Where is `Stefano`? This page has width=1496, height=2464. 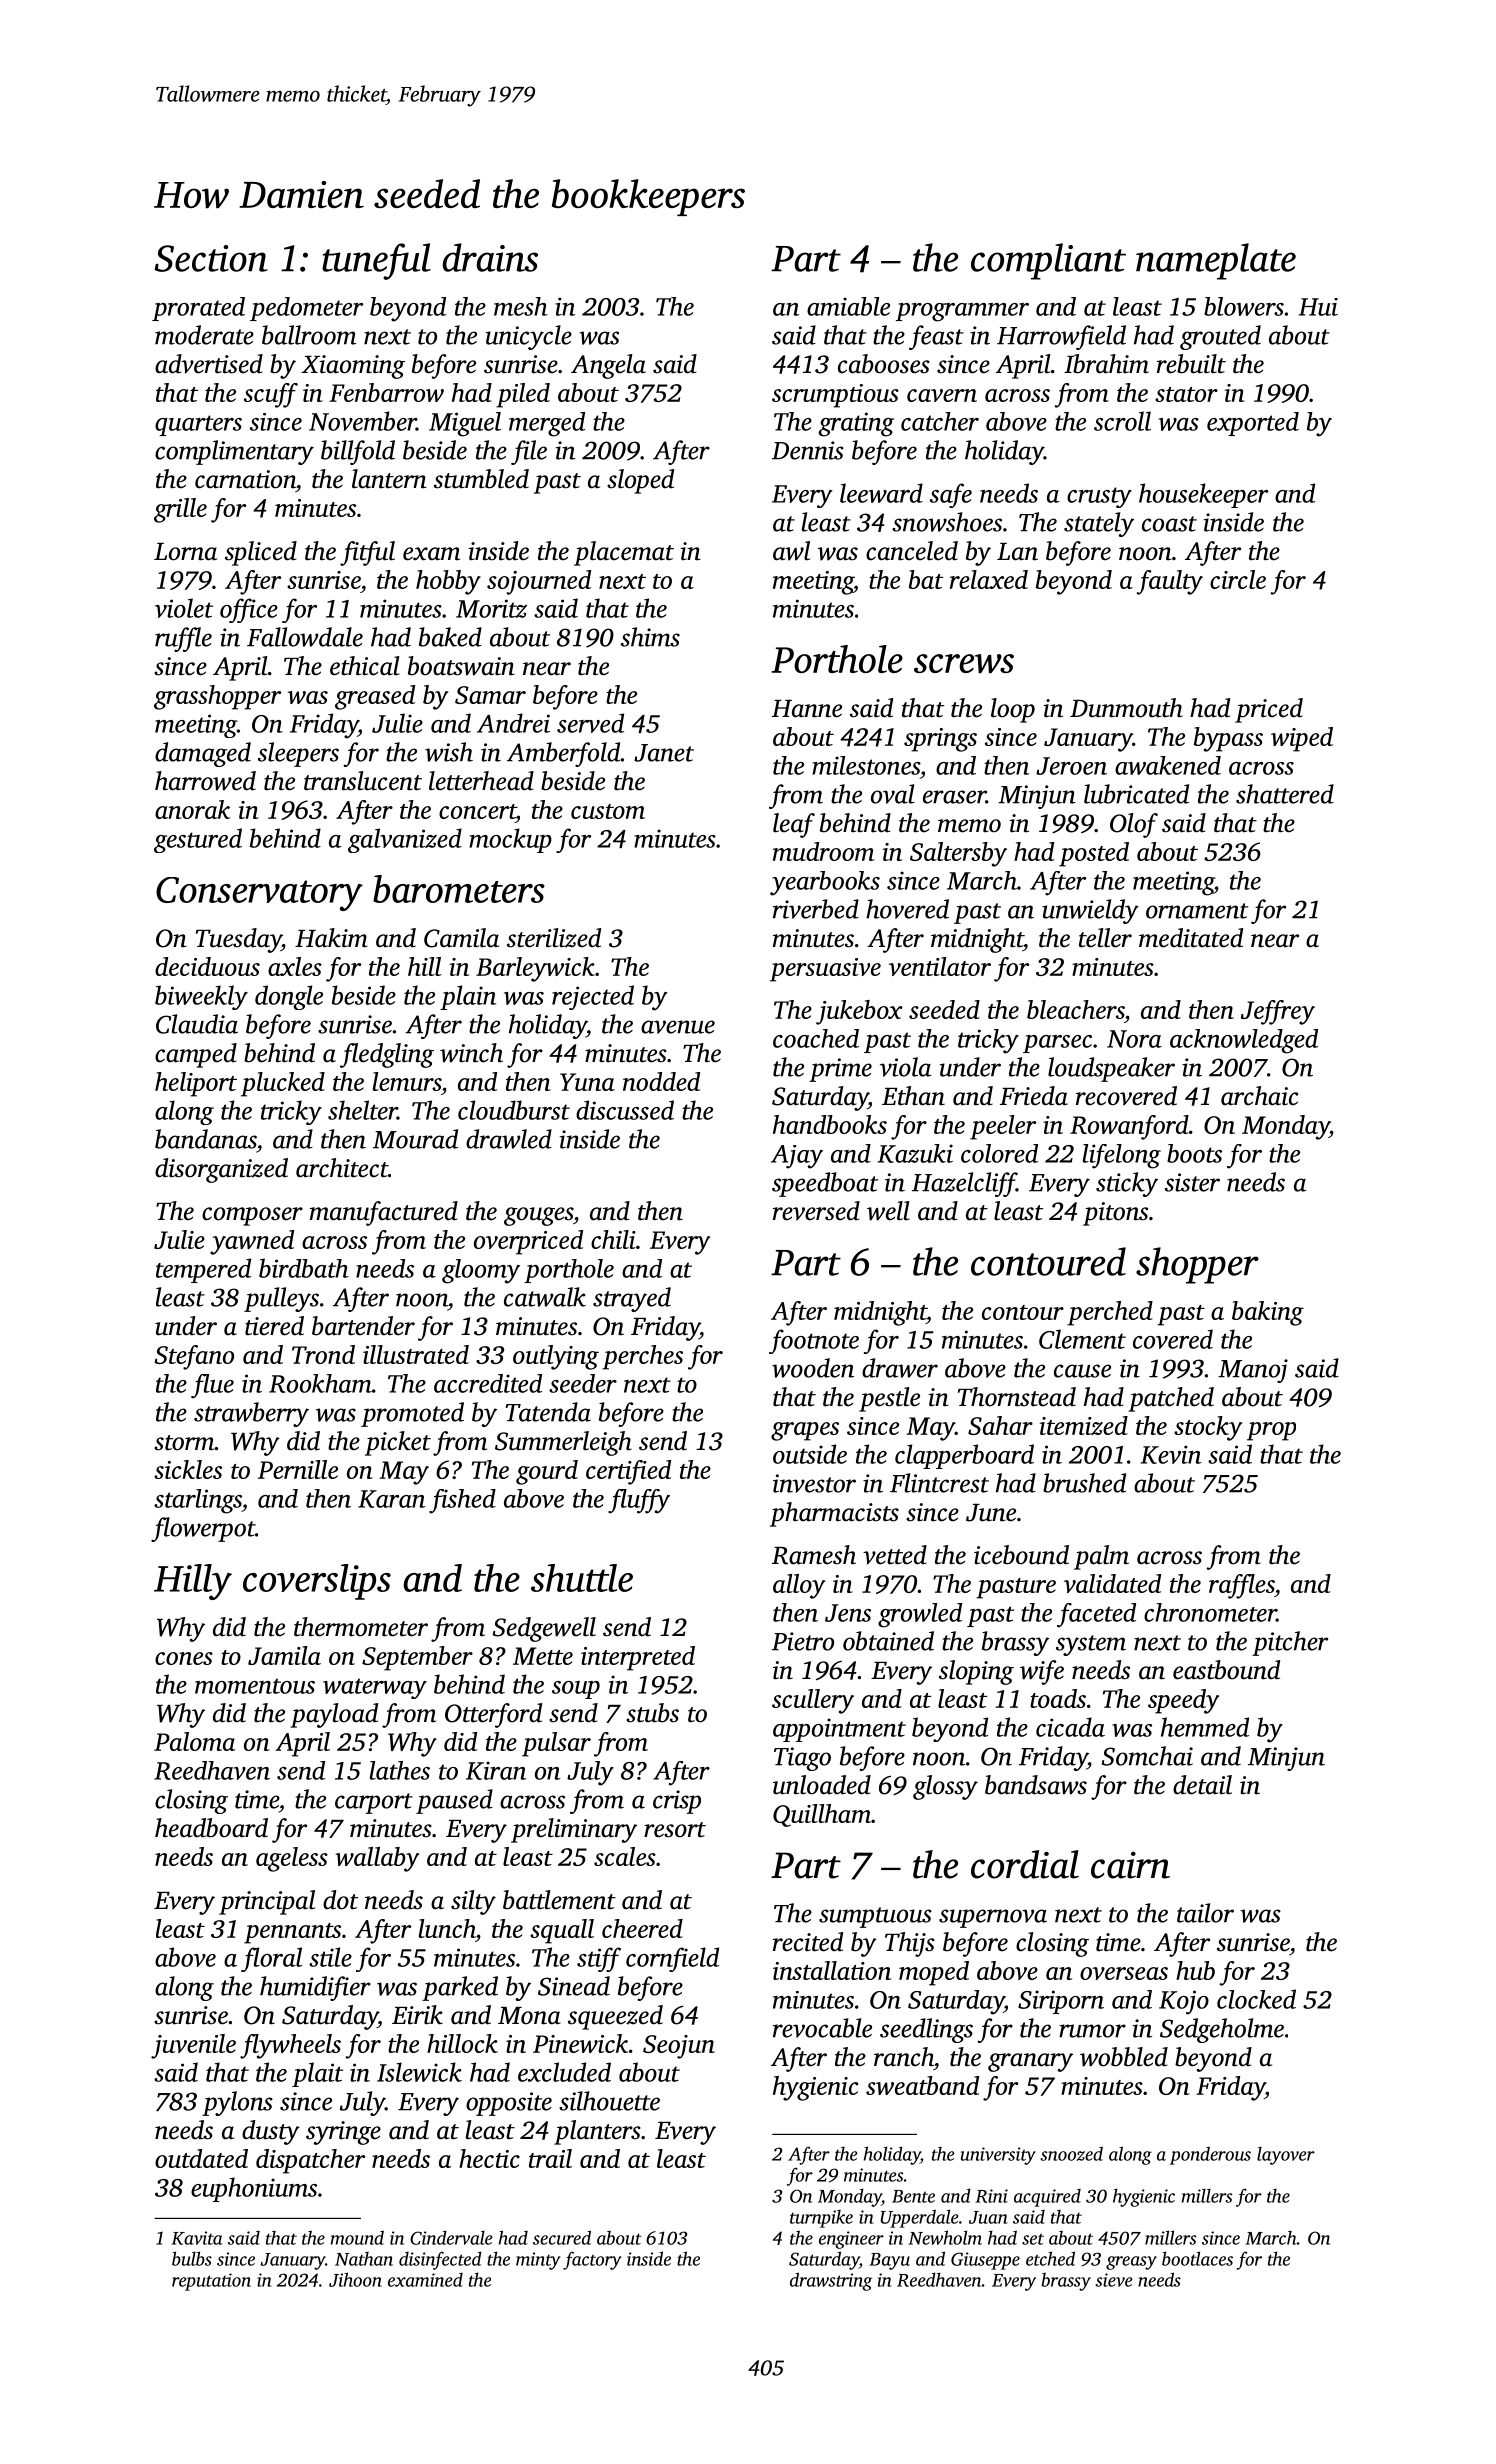
Stefano is located at coordinates (194, 1357).
